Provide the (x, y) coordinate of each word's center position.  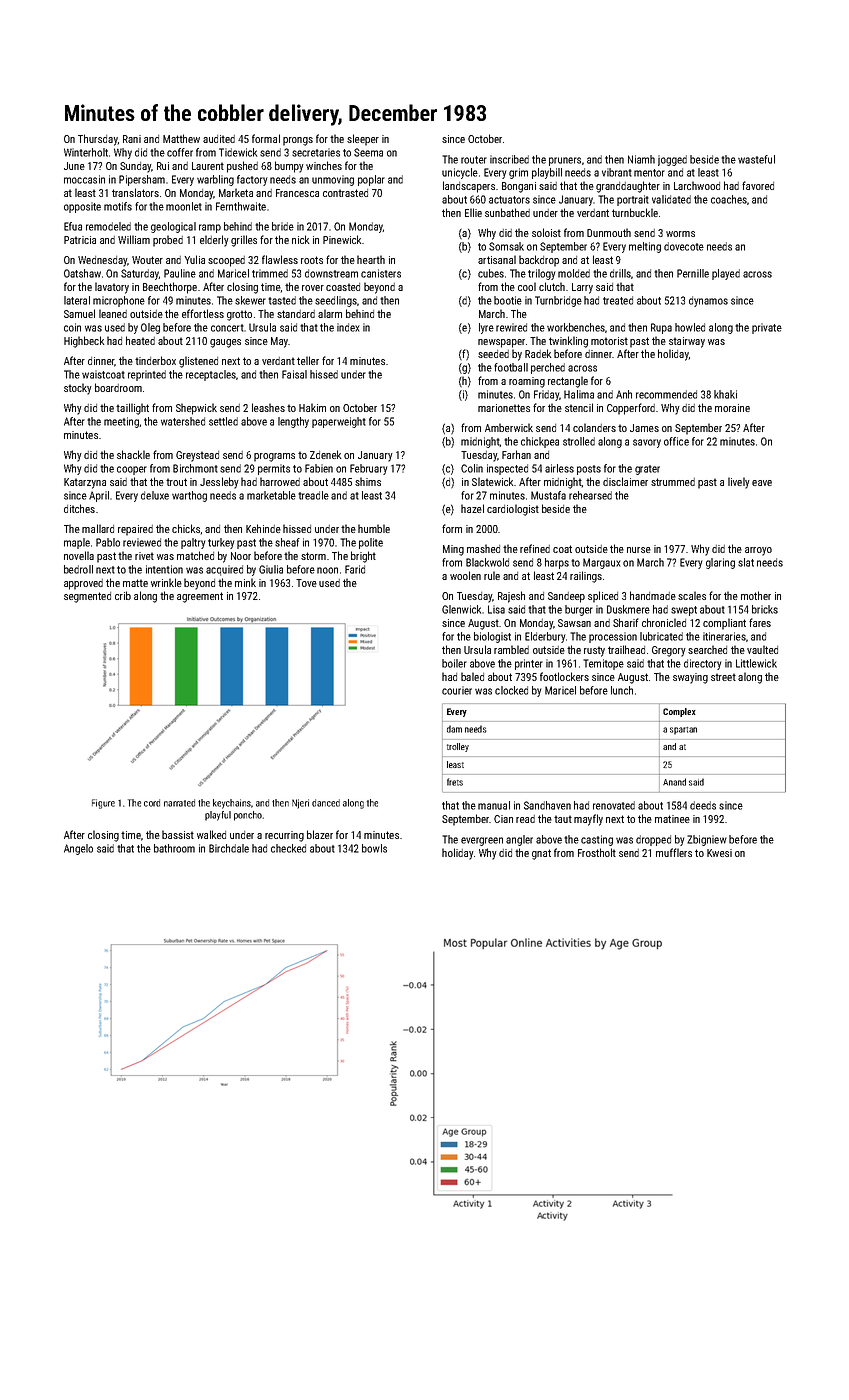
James (644, 428)
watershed (183, 421)
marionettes (504, 408)
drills (620, 273)
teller (308, 360)
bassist (178, 834)
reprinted (147, 375)
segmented (87, 597)
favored (758, 185)
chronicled (664, 622)
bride (283, 226)
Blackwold (487, 562)
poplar (371, 180)
